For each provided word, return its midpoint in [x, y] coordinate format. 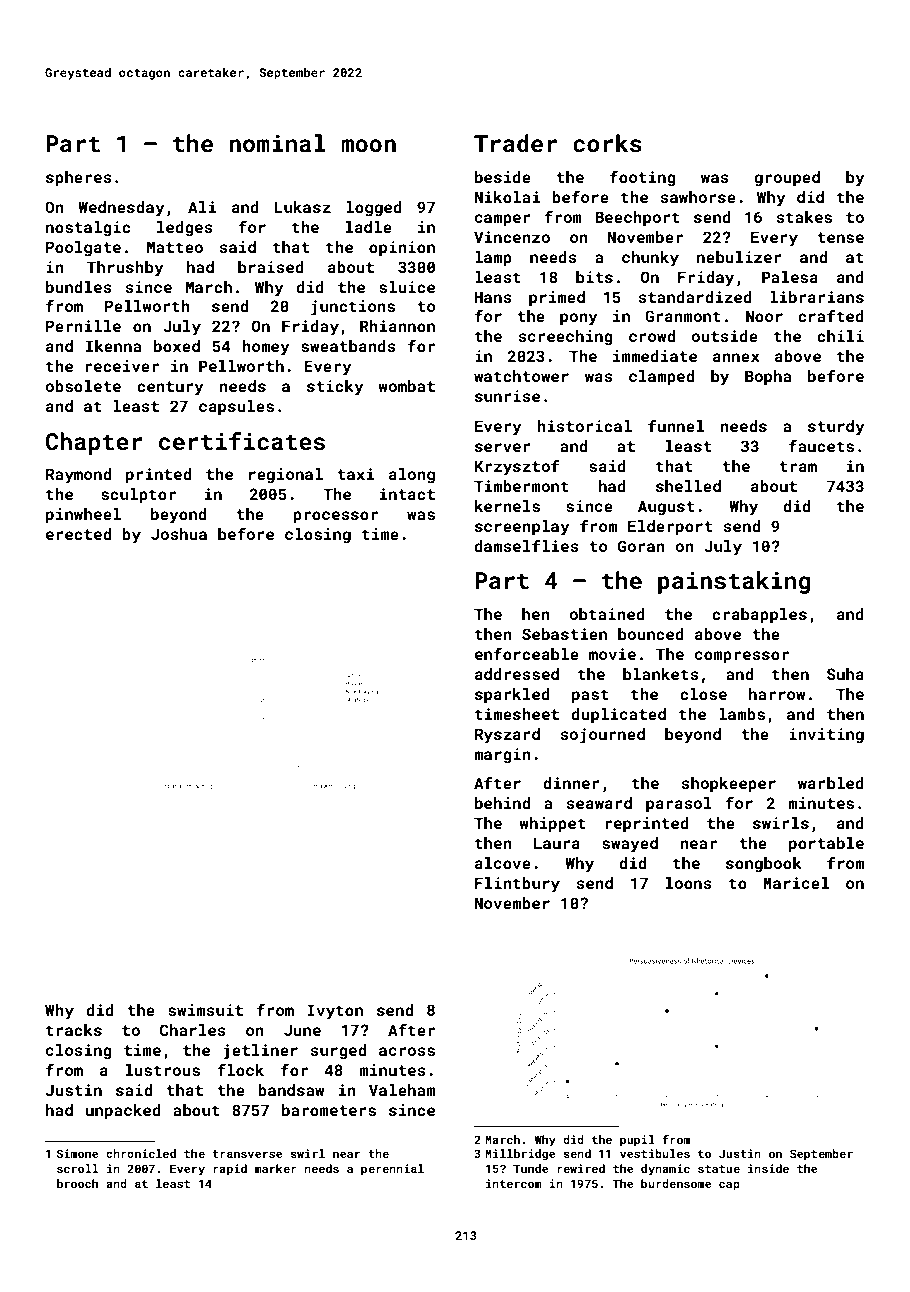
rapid [230, 1170]
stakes [804, 217]
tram [798, 466]
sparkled [512, 696]
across [407, 1051]
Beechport [637, 219]
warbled [831, 783]
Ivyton [335, 1012]
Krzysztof [517, 467]
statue [719, 1169]
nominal [277, 143]
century [170, 388]
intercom [514, 1183]
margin [502, 756]
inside [768, 1168]
